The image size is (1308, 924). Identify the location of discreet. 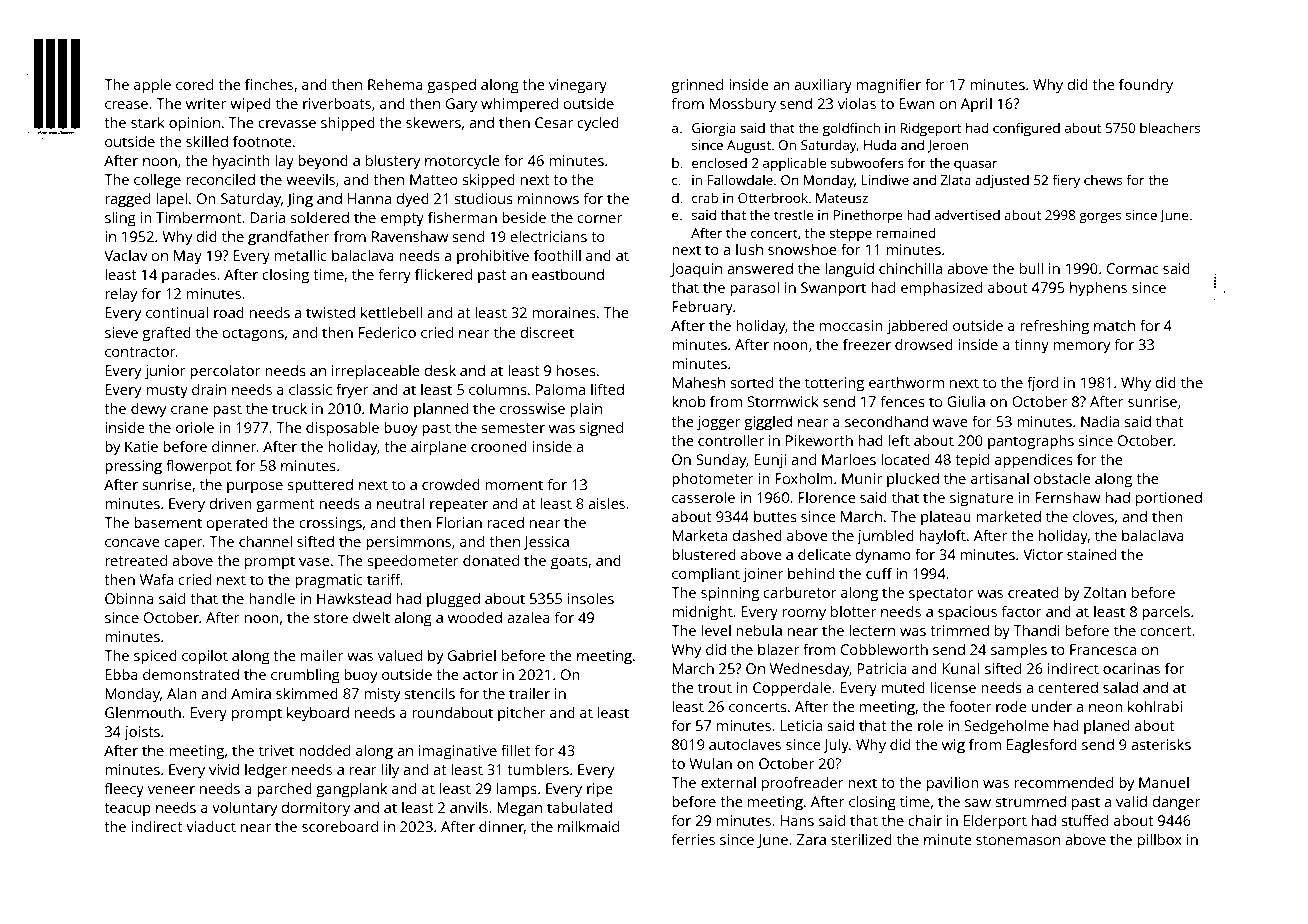
(547, 332).
